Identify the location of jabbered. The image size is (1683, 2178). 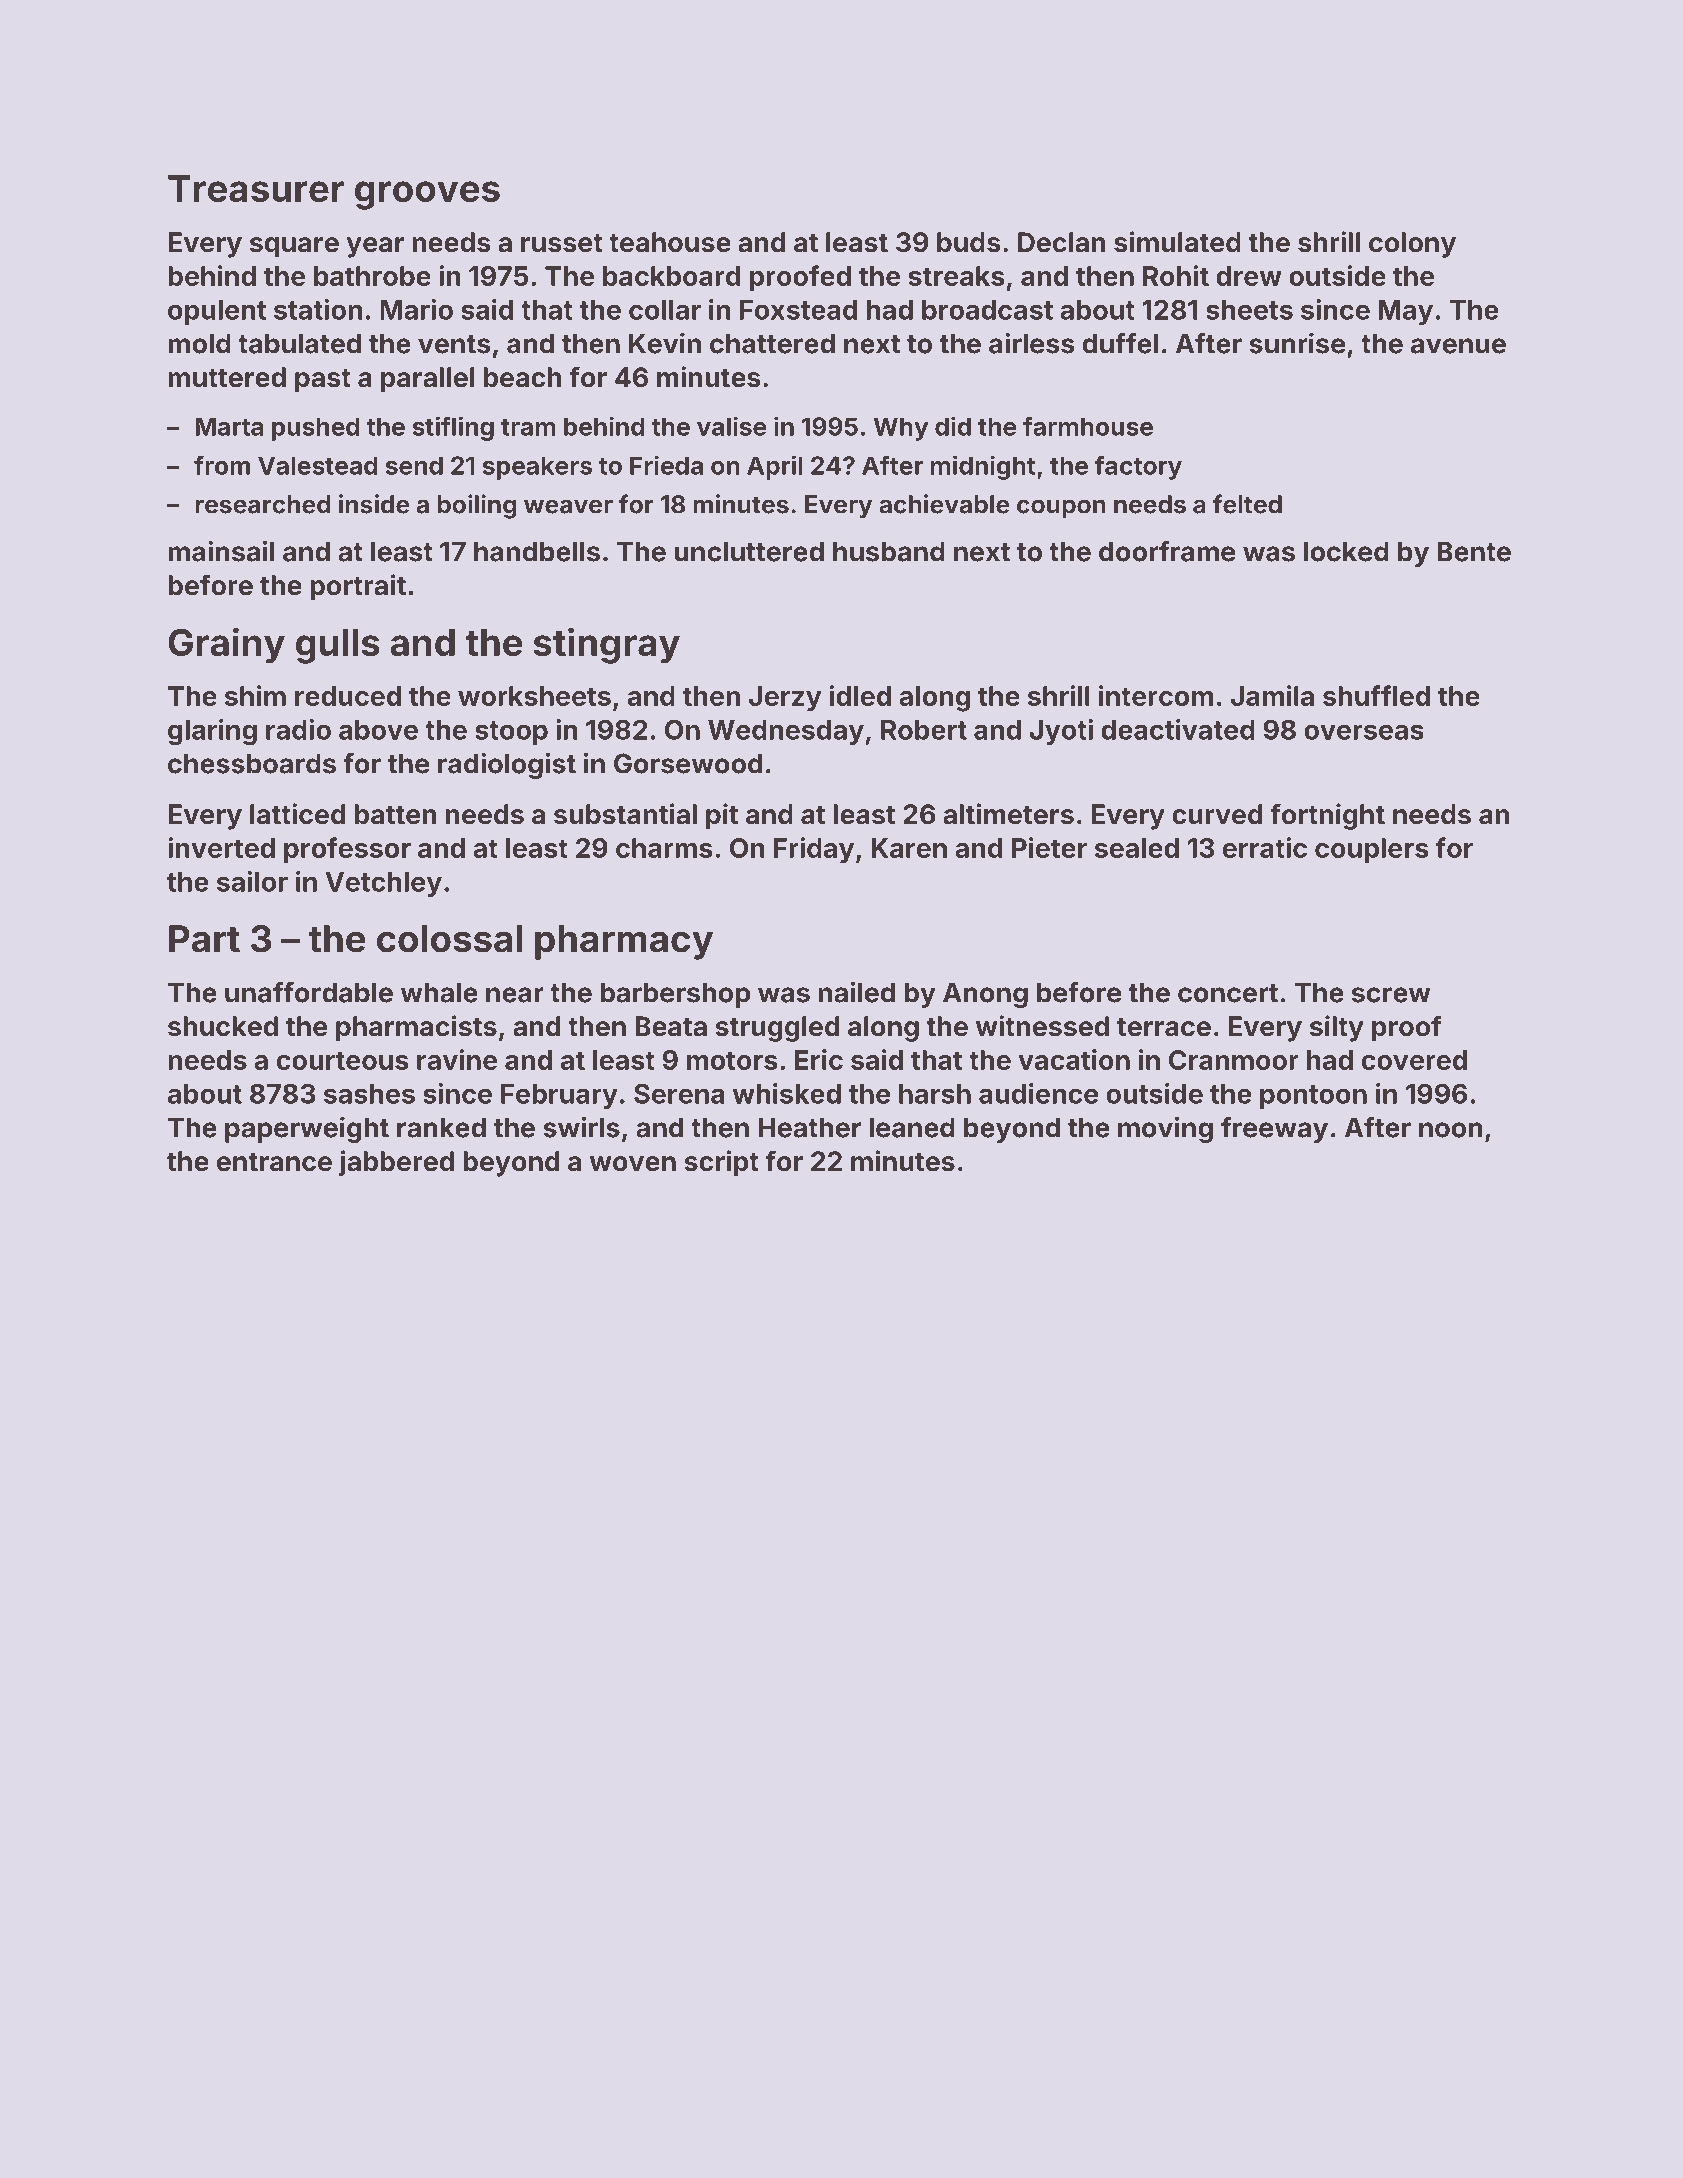
(396, 1163).
